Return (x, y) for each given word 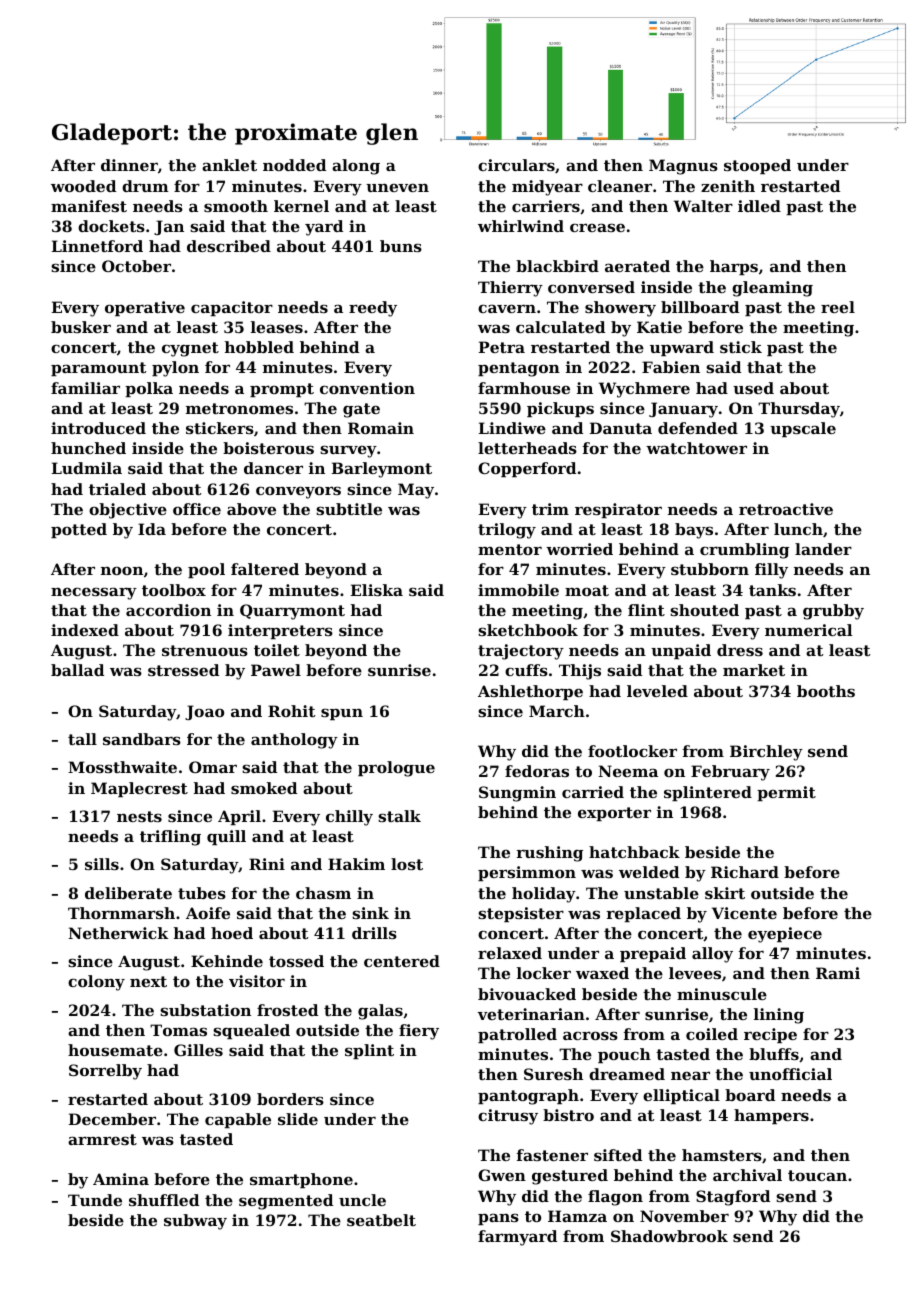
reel (838, 307)
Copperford (527, 469)
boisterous (268, 448)
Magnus (683, 167)
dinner (129, 165)
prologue (396, 769)
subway (195, 1222)
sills (102, 864)
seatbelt (381, 1220)
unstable (661, 893)
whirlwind (521, 226)
